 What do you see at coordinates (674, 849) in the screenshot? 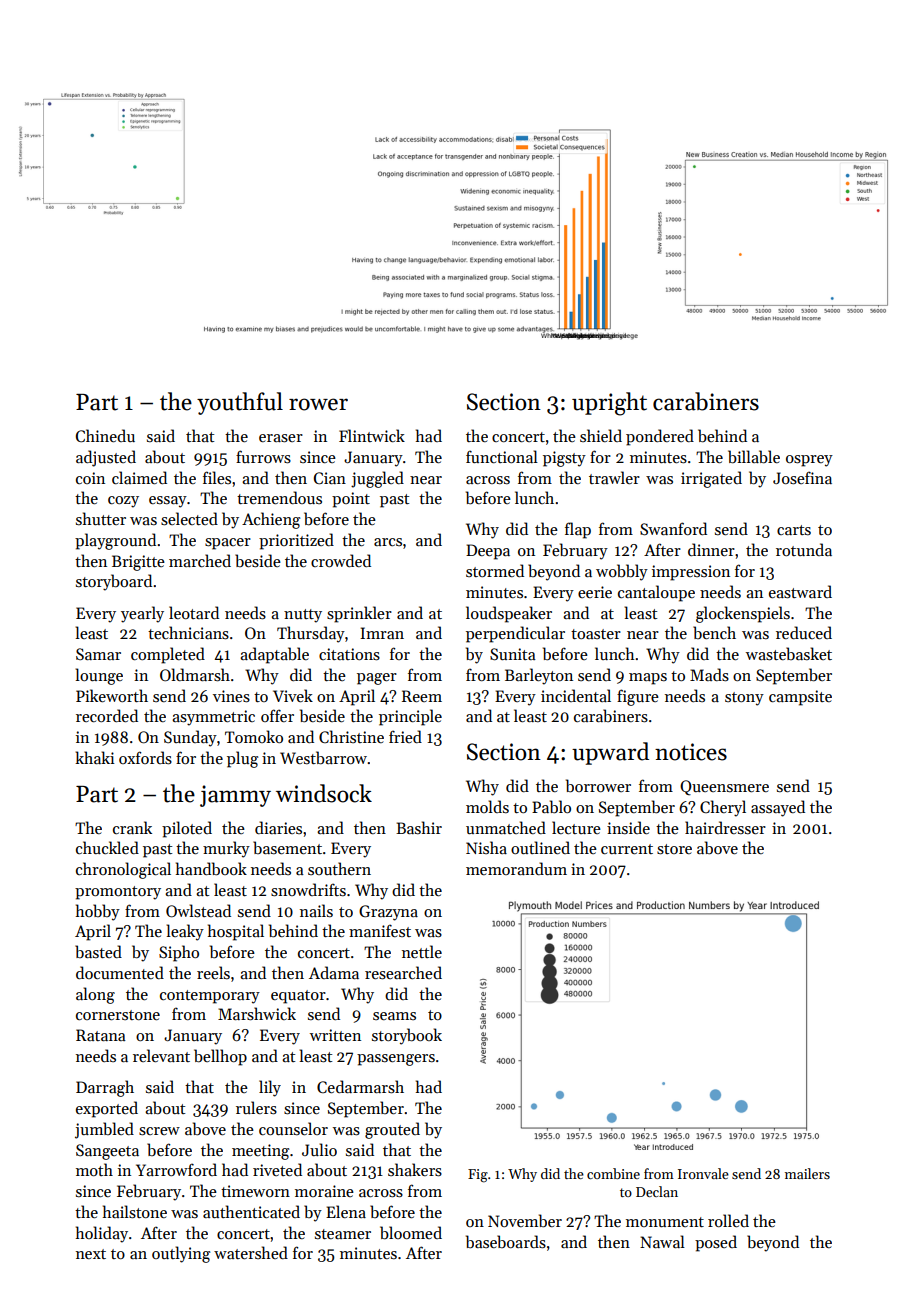
I see `store` at bounding box center [674, 849].
